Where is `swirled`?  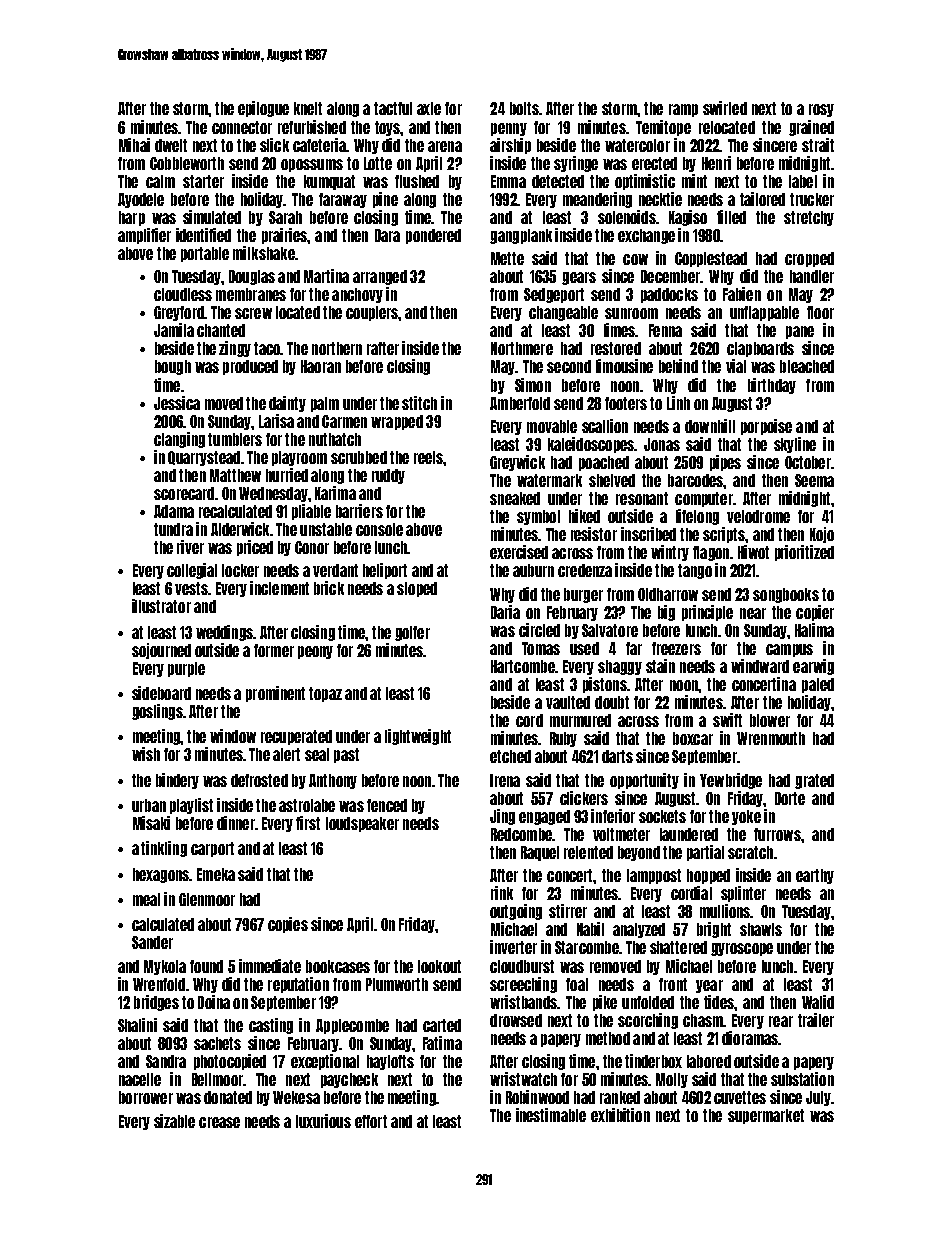
swirled is located at coordinates (725, 108).
